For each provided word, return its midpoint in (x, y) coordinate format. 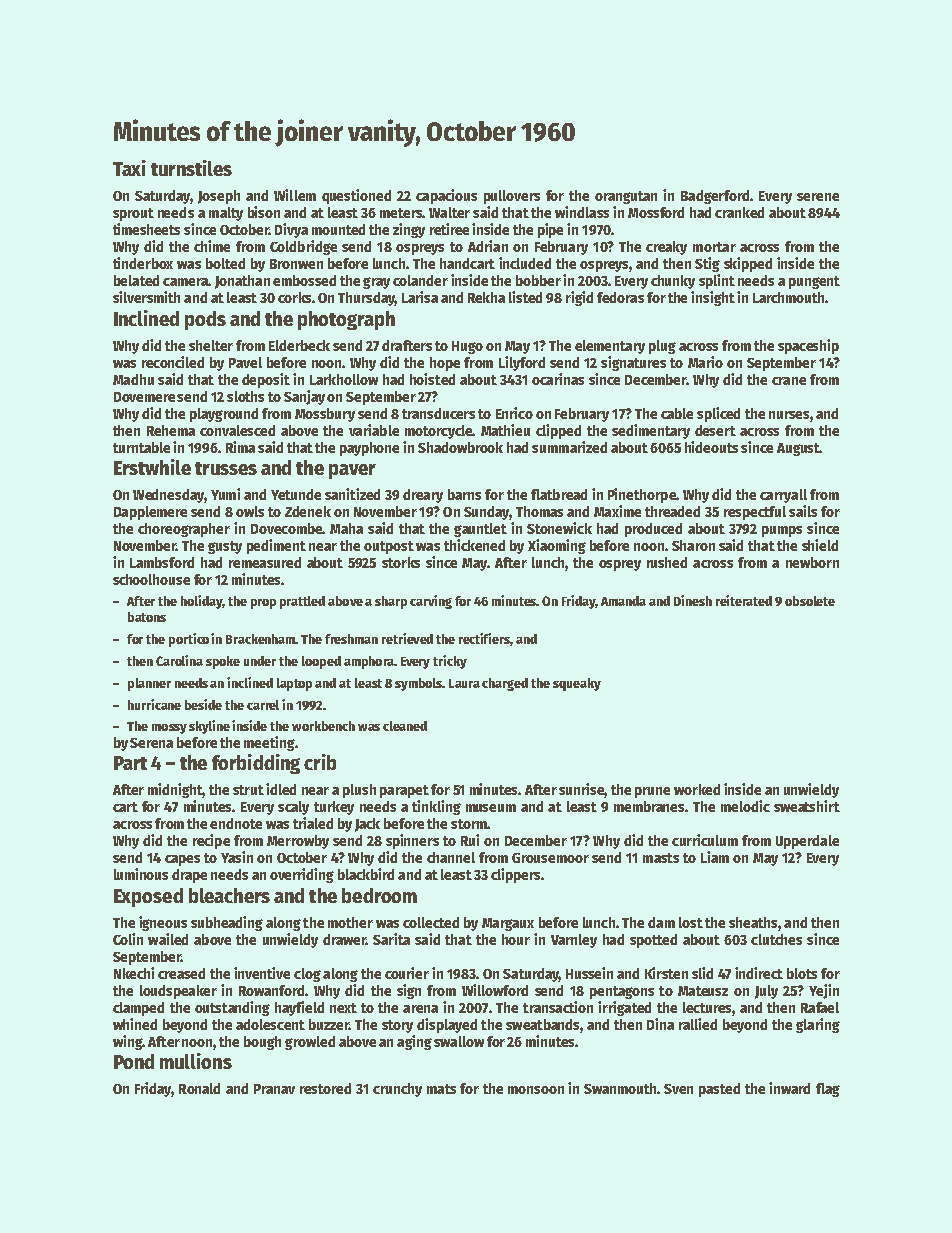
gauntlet (480, 530)
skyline (209, 727)
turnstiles (191, 168)
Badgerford (715, 197)
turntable (141, 447)
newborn (812, 562)
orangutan (626, 197)
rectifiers (484, 638)
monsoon (536, 1090)
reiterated (744, 600)
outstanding (232, 1008)
